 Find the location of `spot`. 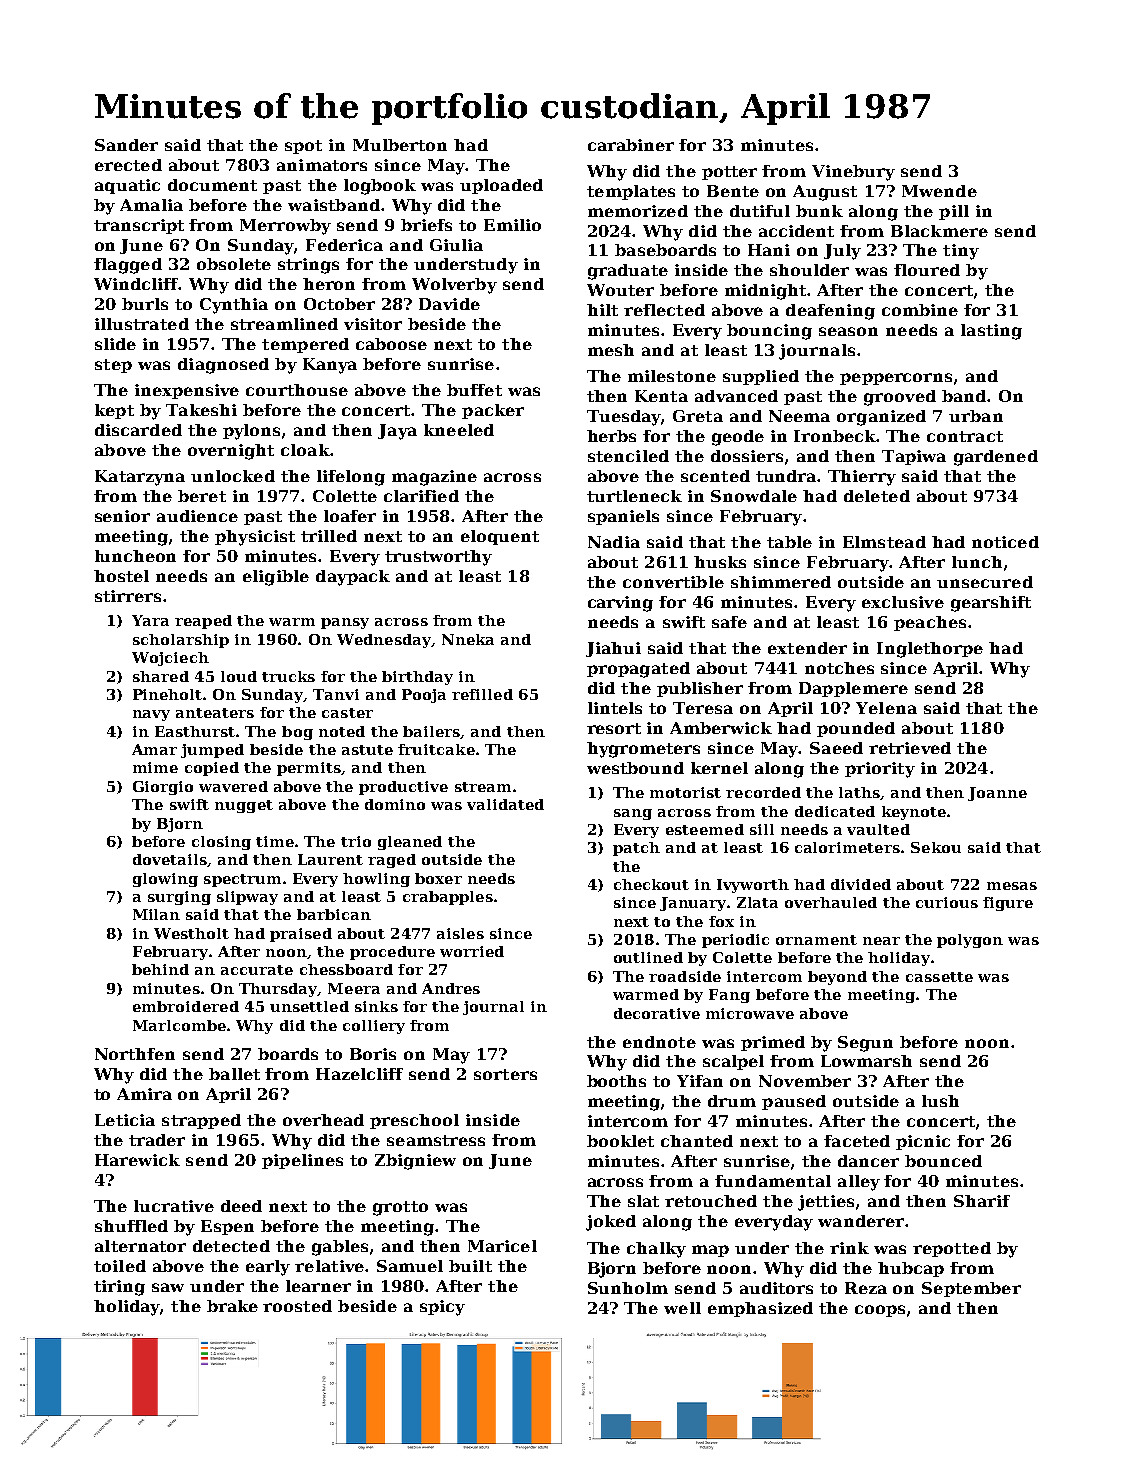

spot is located at coordinates (303, 147).
